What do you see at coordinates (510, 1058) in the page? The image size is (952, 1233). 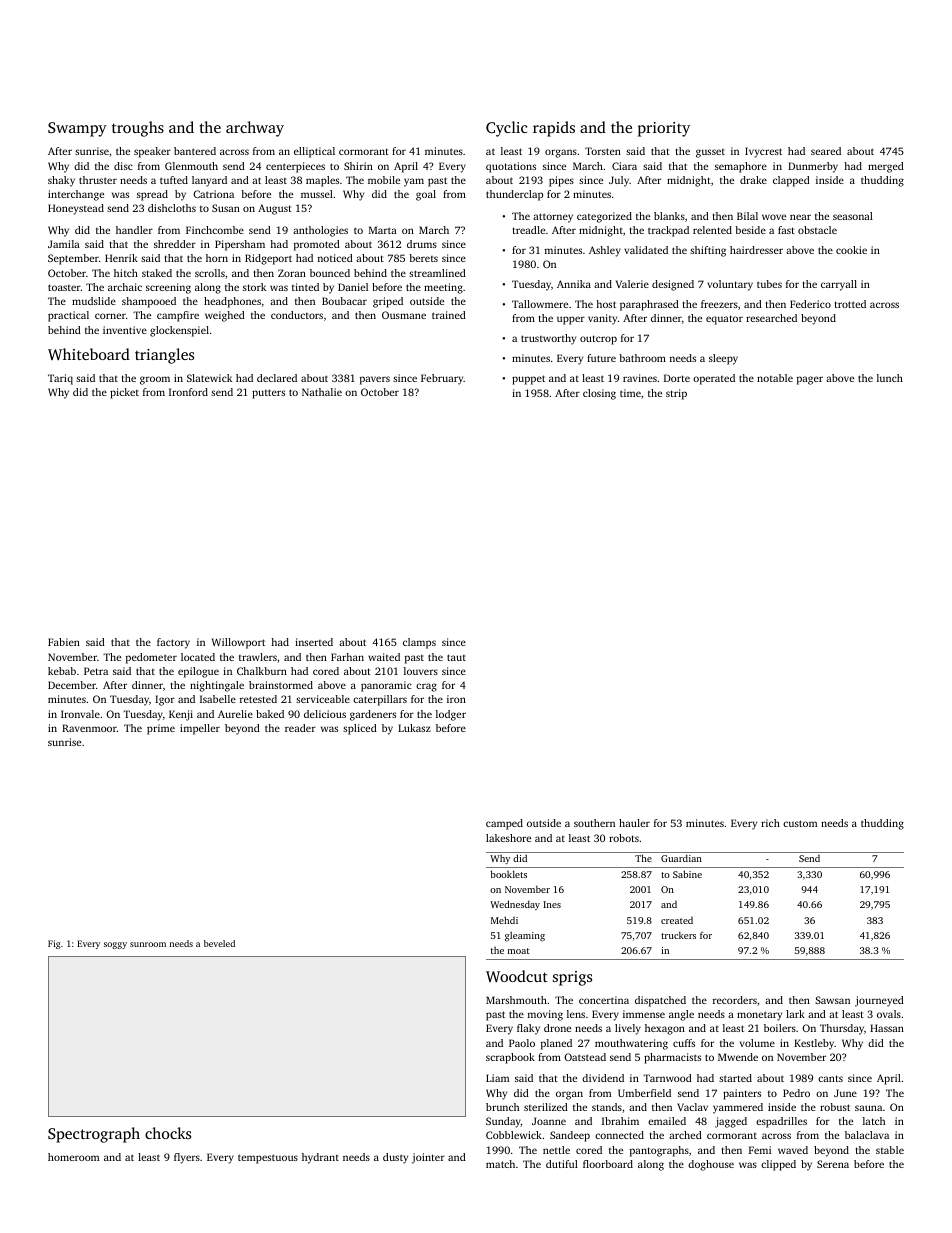 I see `scrapbook` at bounding box center [510, 1058].
